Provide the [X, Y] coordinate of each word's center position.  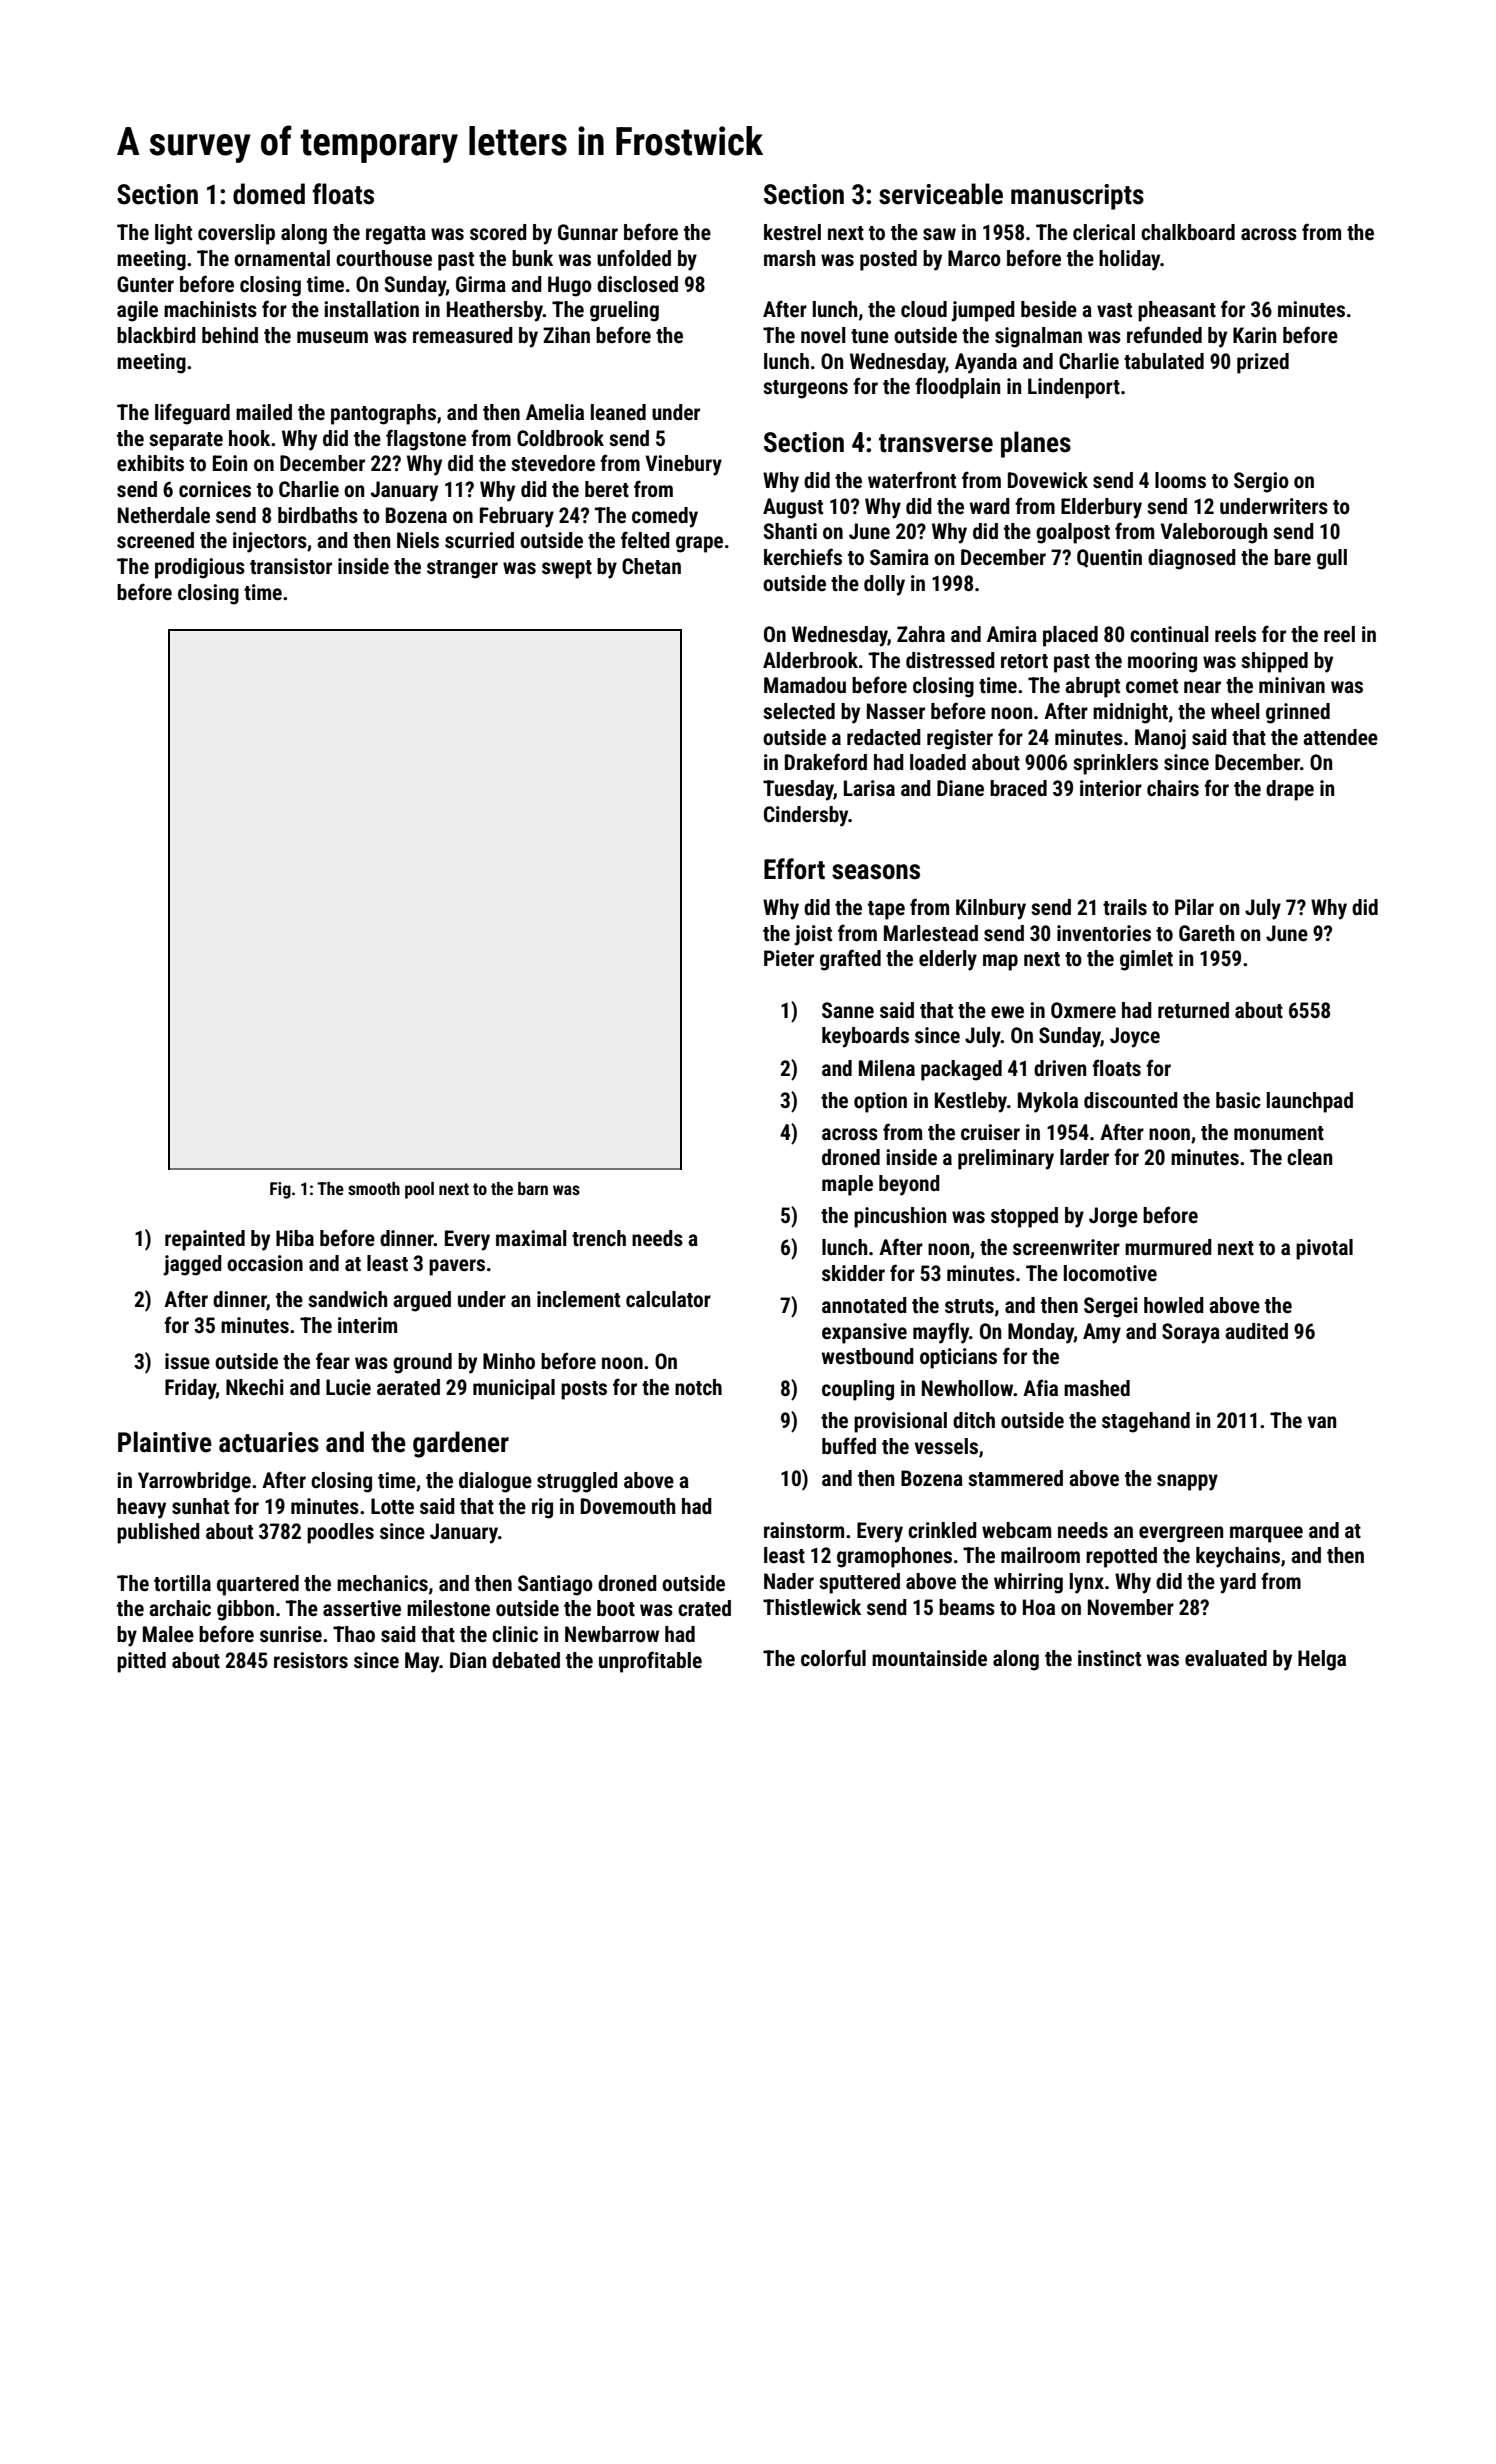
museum [332, 337]
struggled [577, 1482]
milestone [448, 1608]
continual [1169, 634]
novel [823, 335]
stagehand [1146, 1422]
